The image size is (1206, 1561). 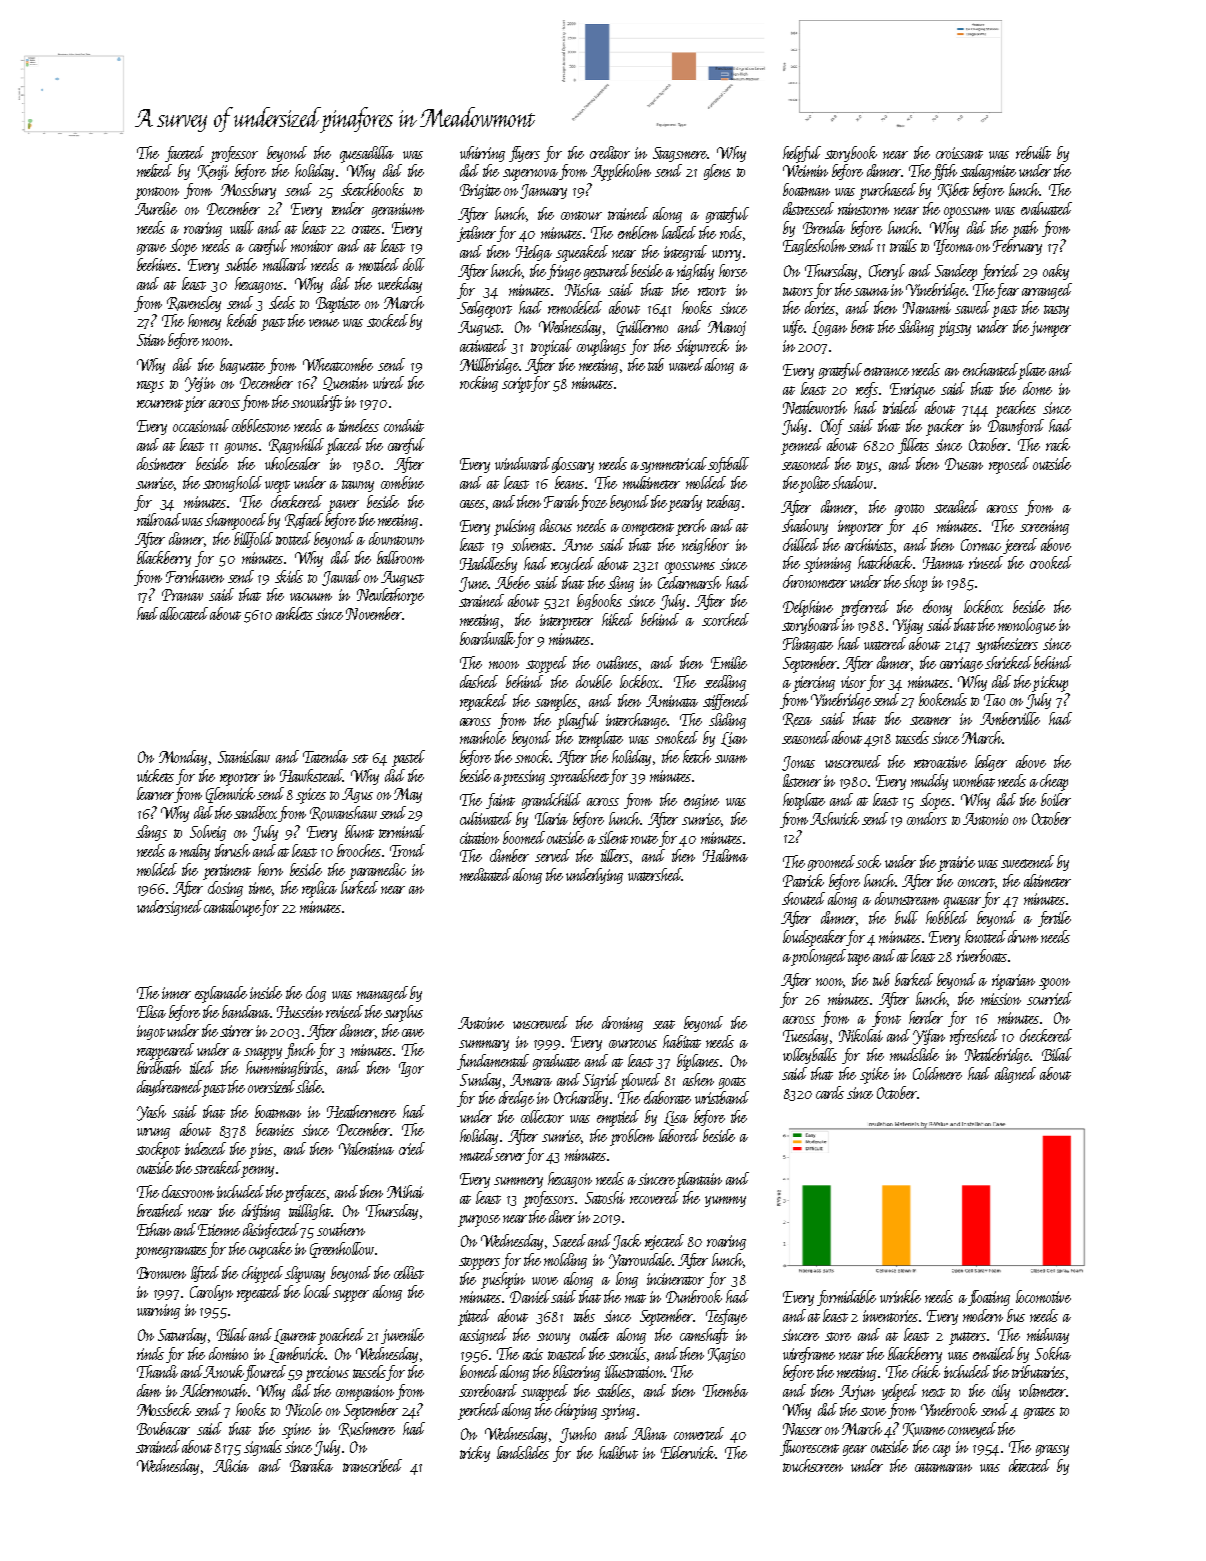 What do you see at coordinates (341, 1229) in the document?
I see `southern` at bounding box center [341, 1229].
